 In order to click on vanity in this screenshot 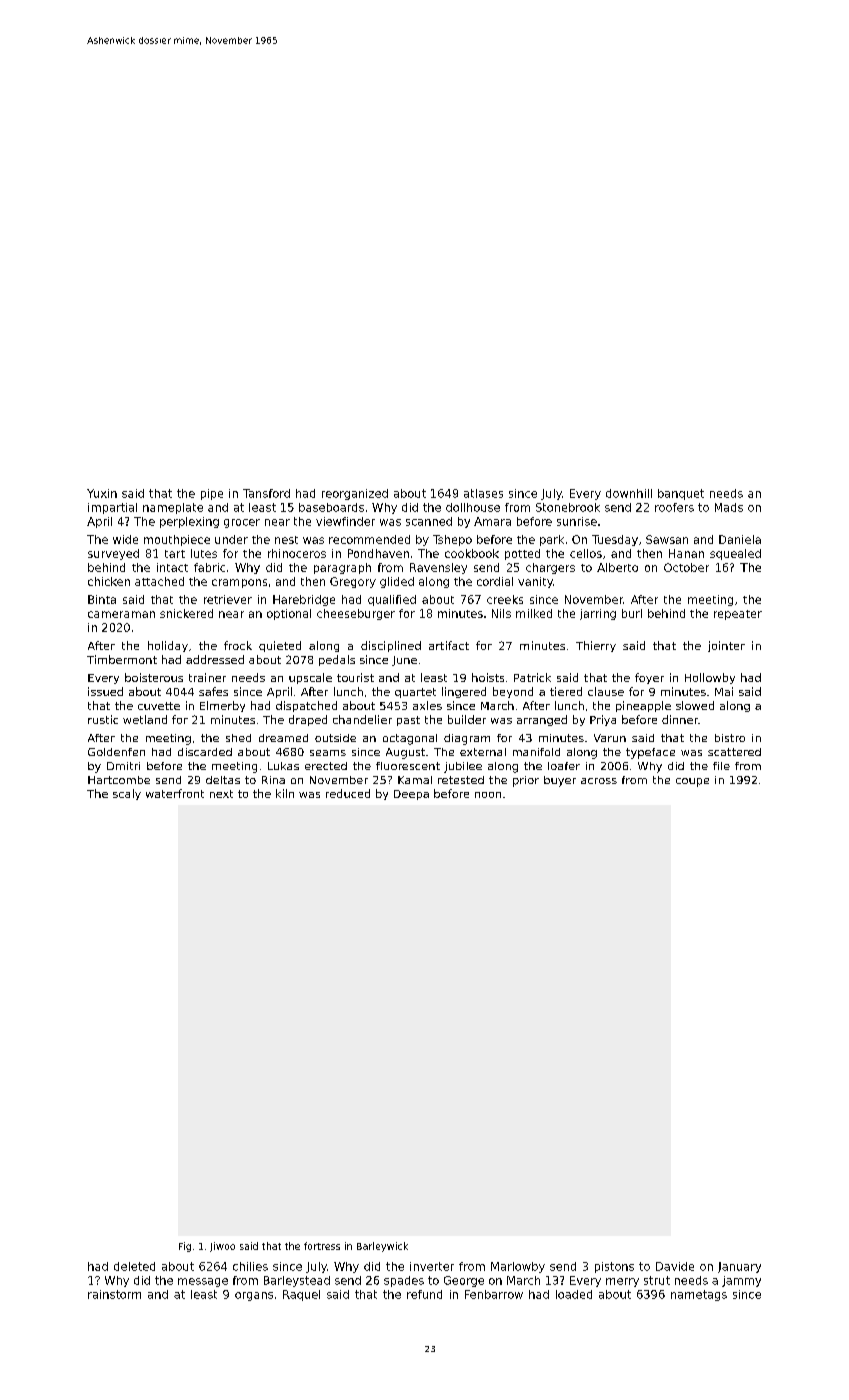, I will do `click(535, 582)`.
